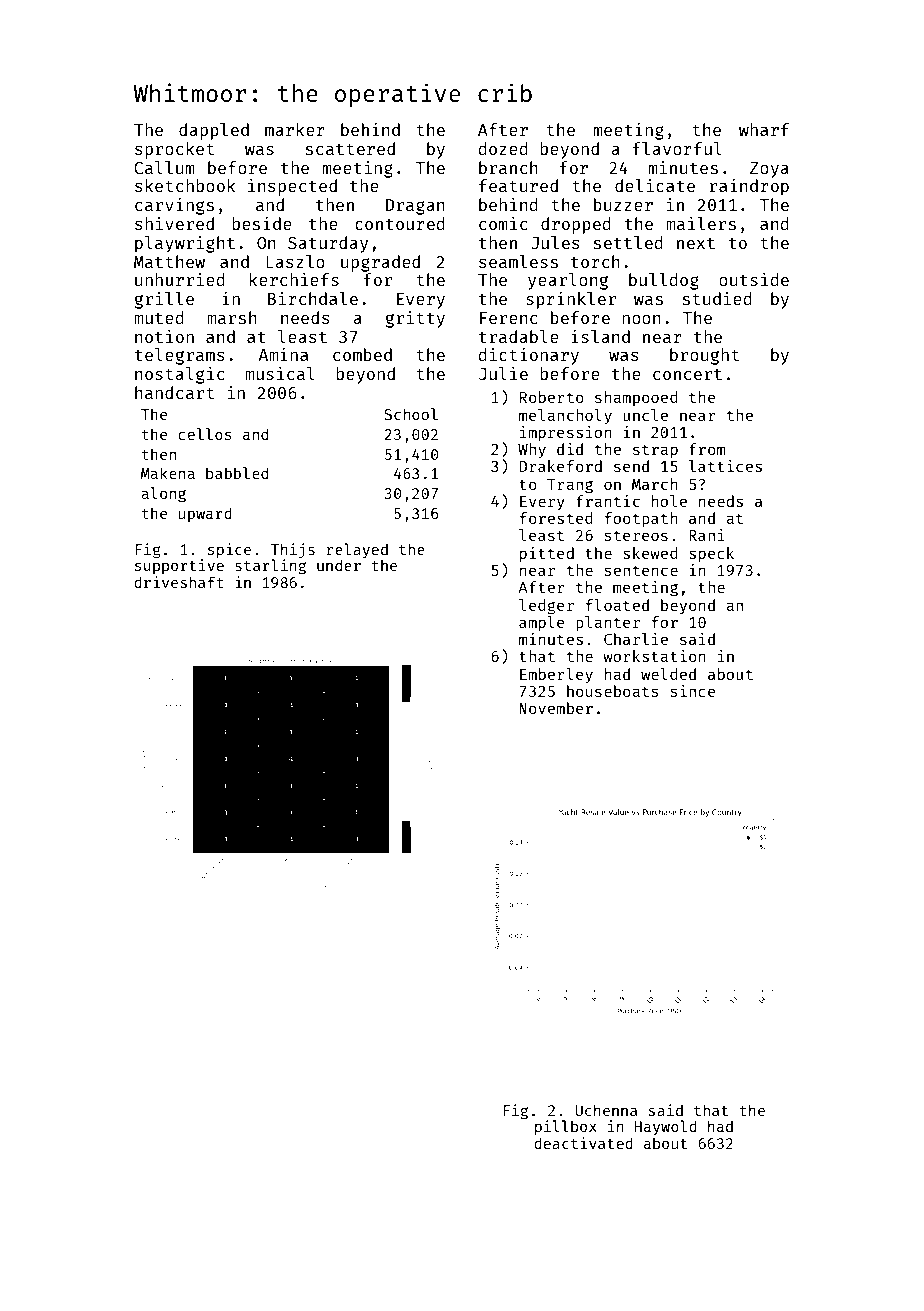 The width and height of the screenshot is (924, 1311). Describe the element at coordinates (503, 148) in the screenshot. I see `dozed` at that location.
